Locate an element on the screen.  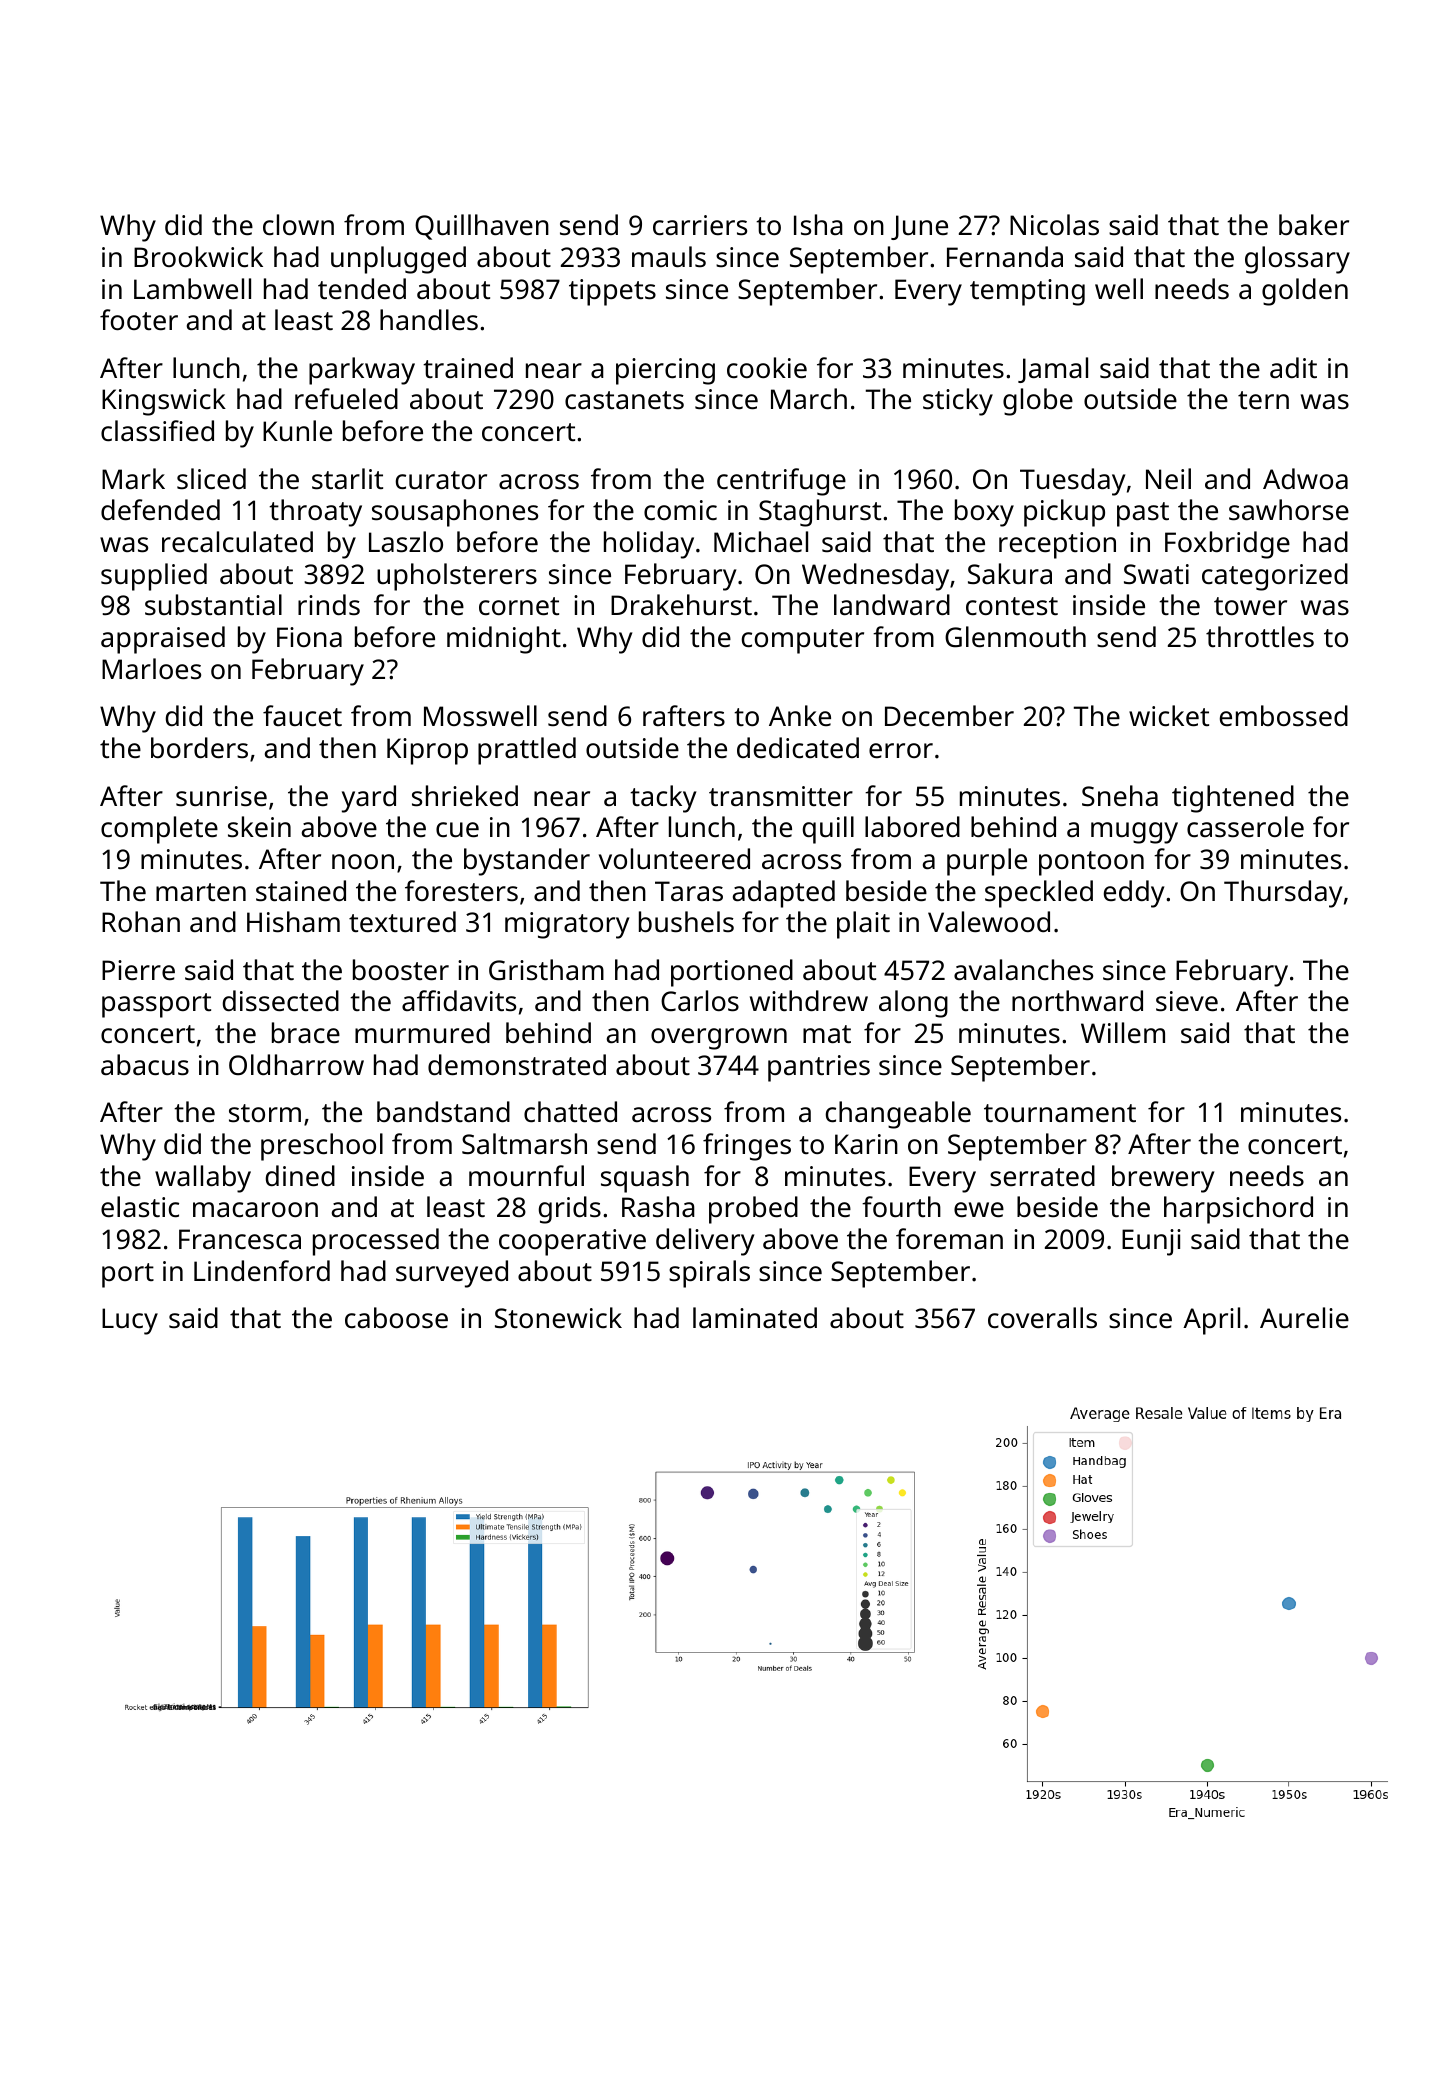
golden is located at coordinates (1305, 292).
